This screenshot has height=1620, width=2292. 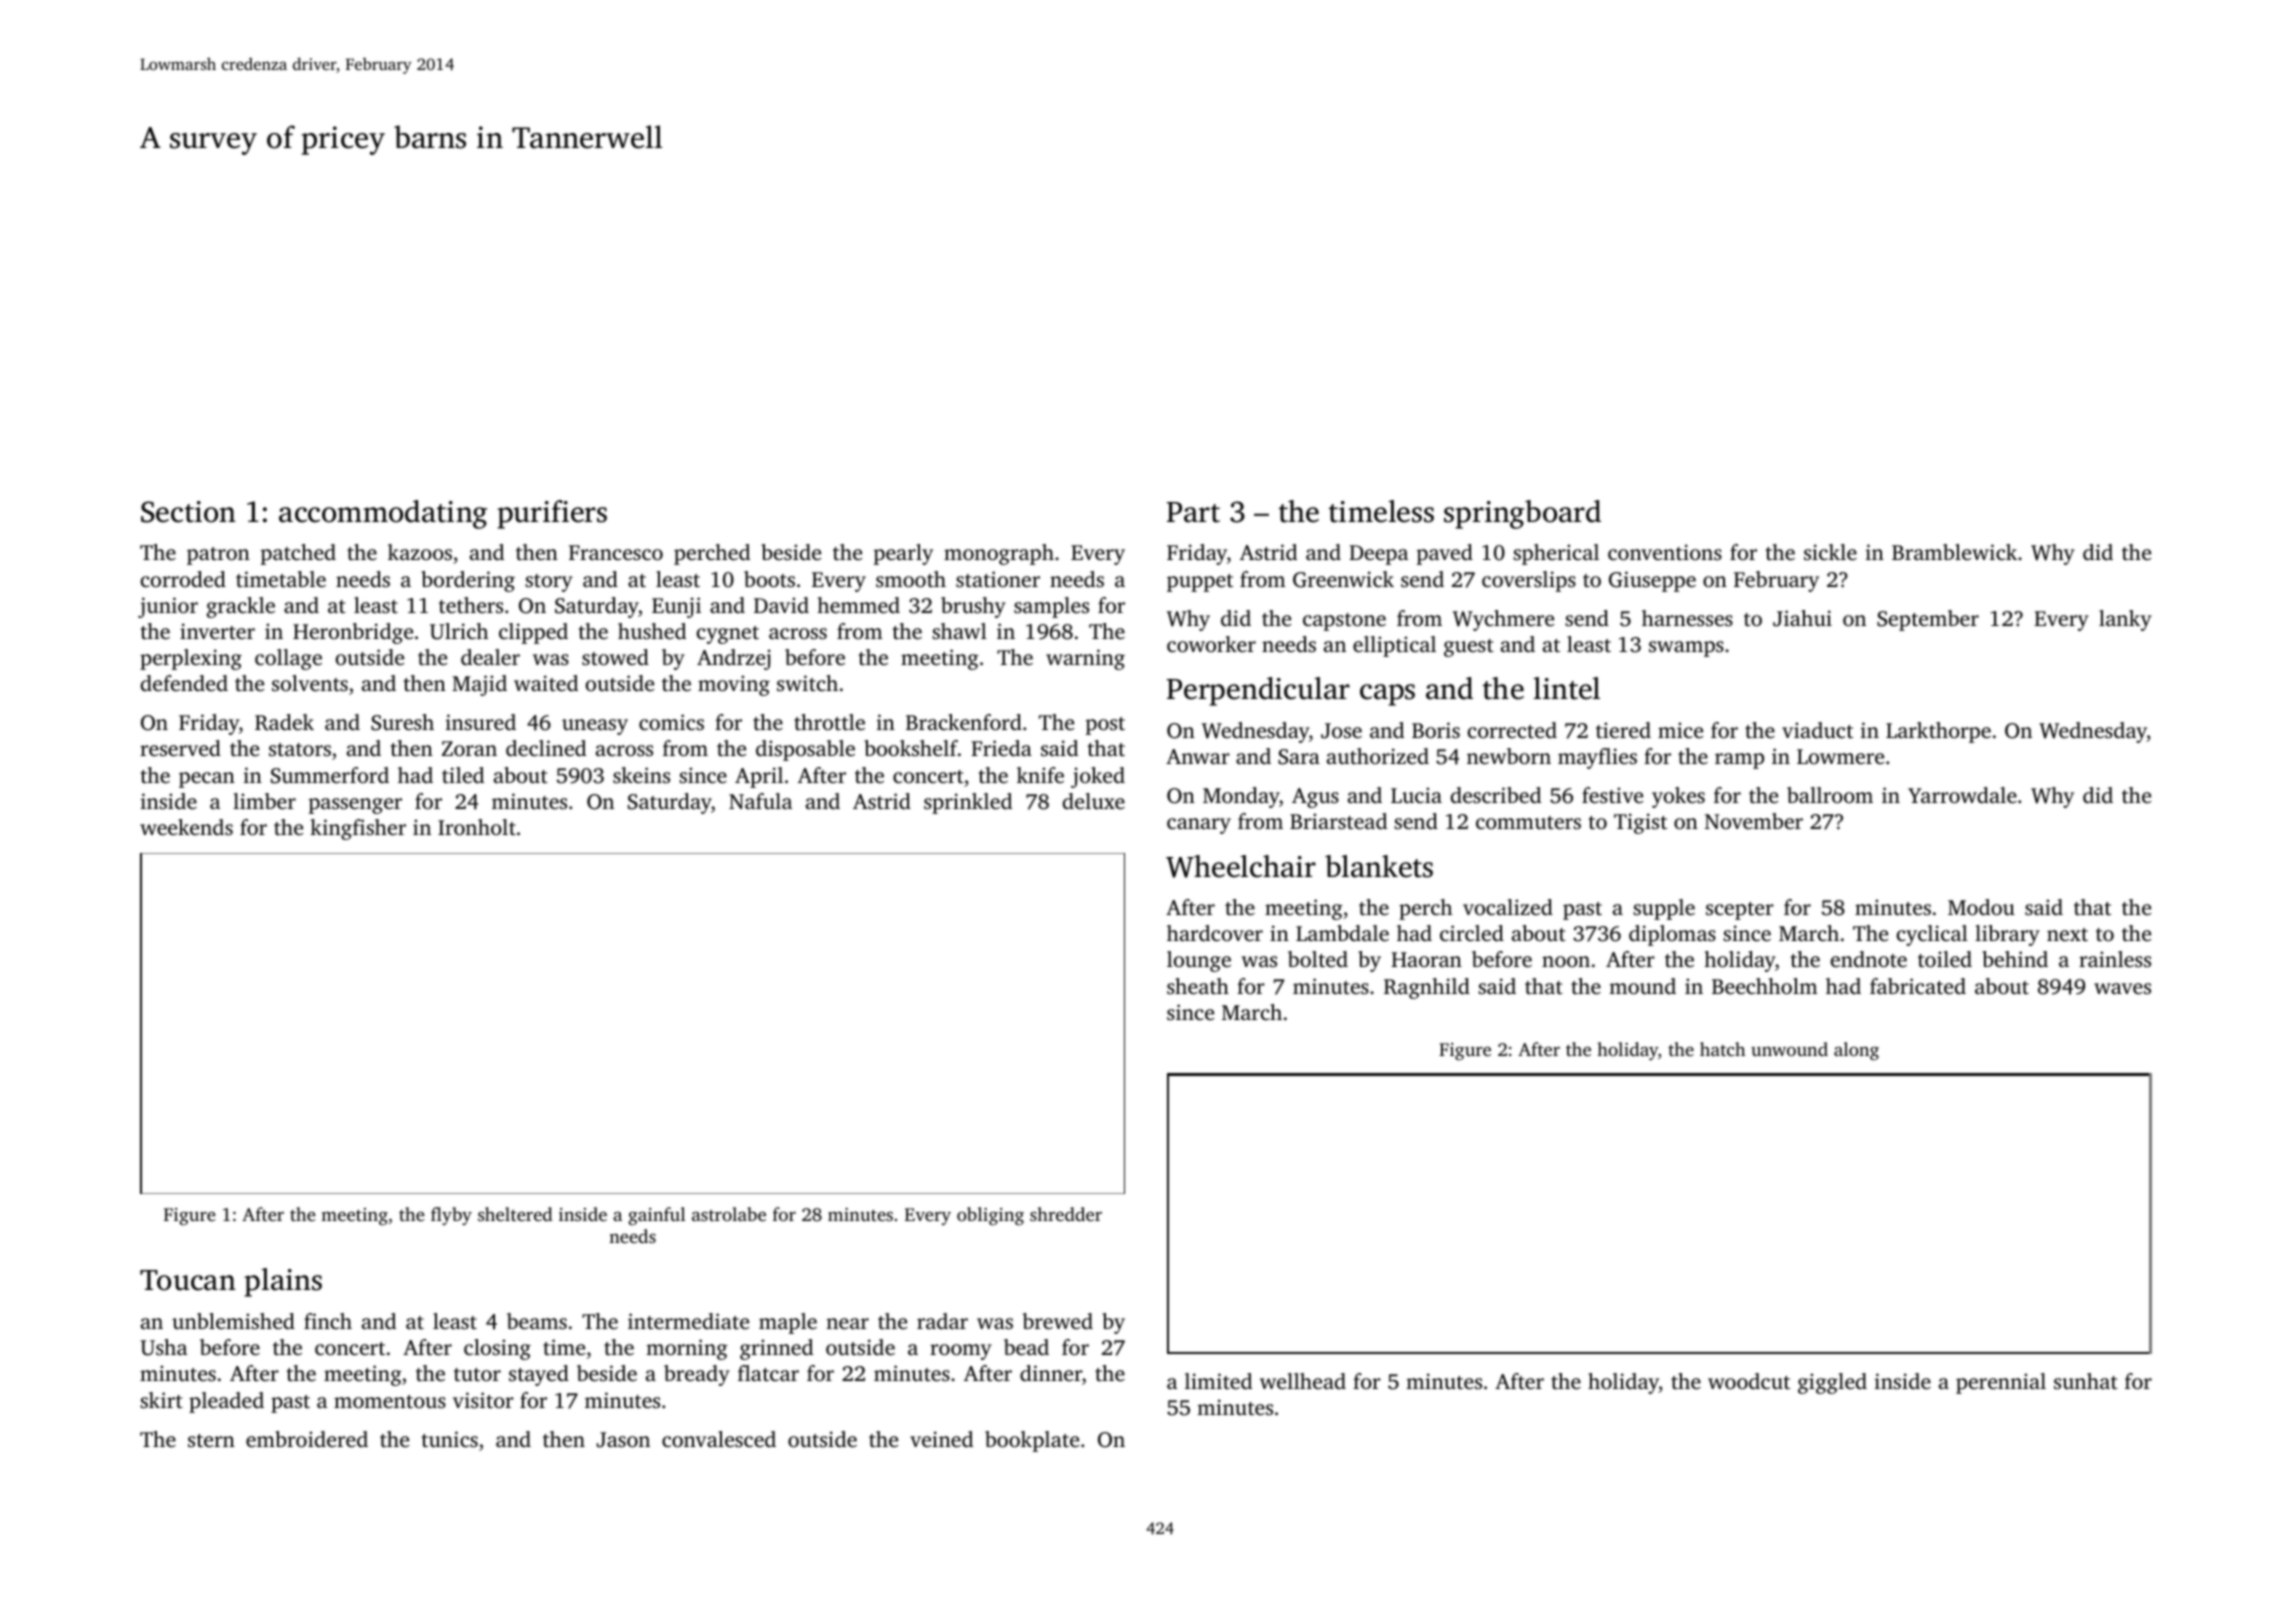 What do you see at coordinates (2122, 988) in the screenshot?
I see `waves` at bounding box center [2122, 988].
